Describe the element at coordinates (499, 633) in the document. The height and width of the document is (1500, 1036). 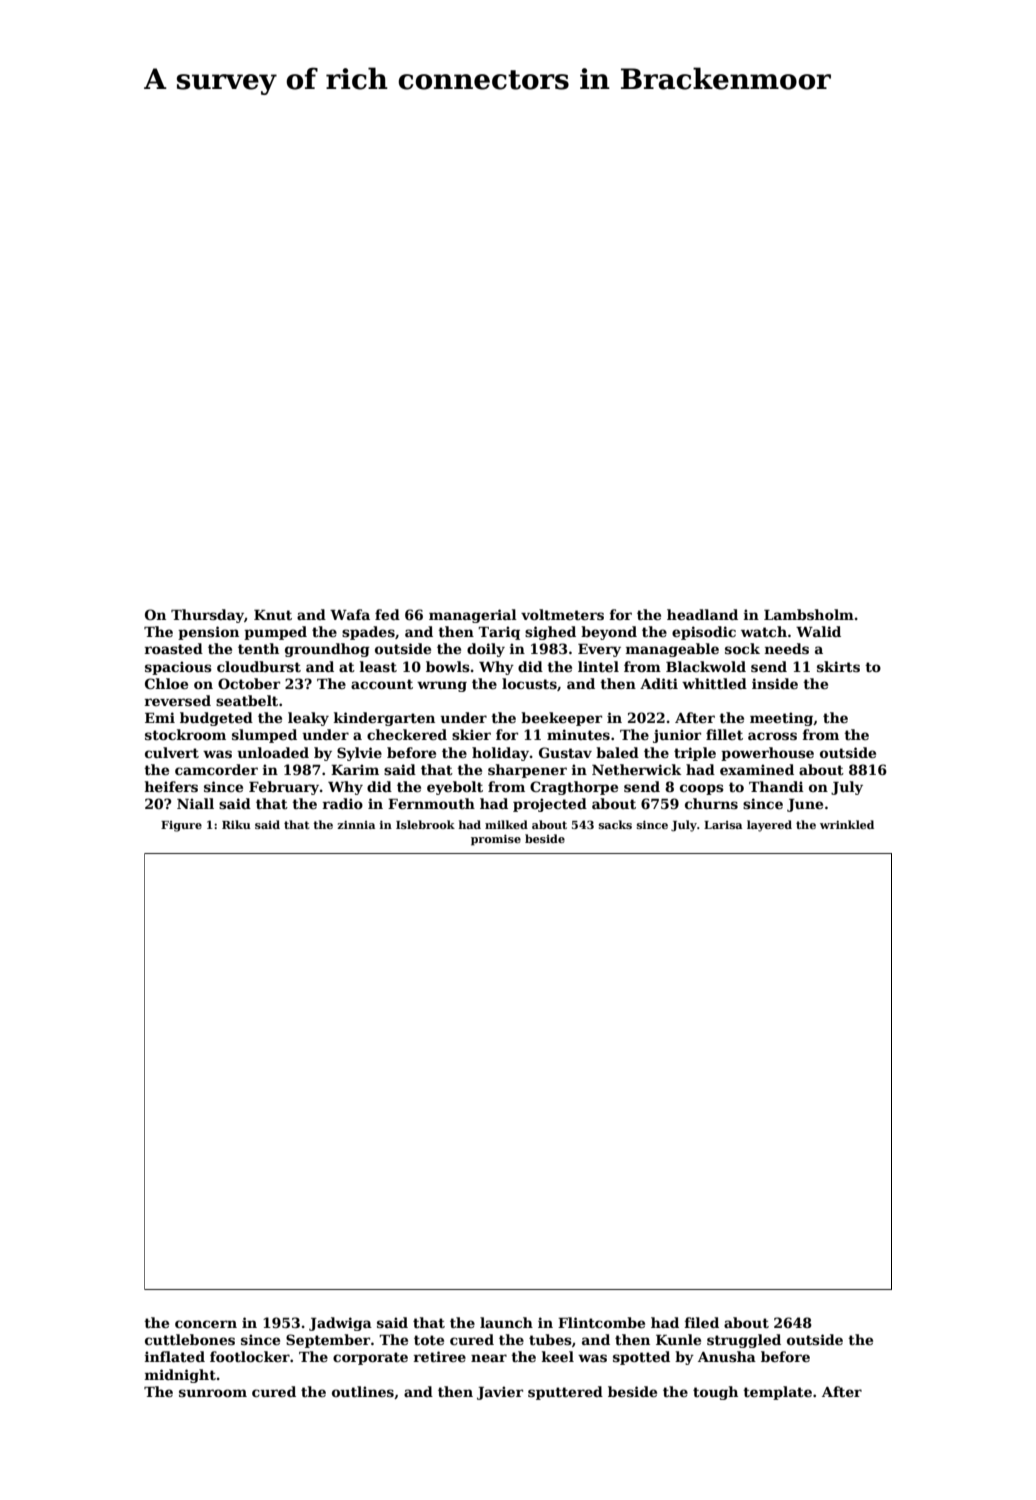
I see `Tariq` at that location.
